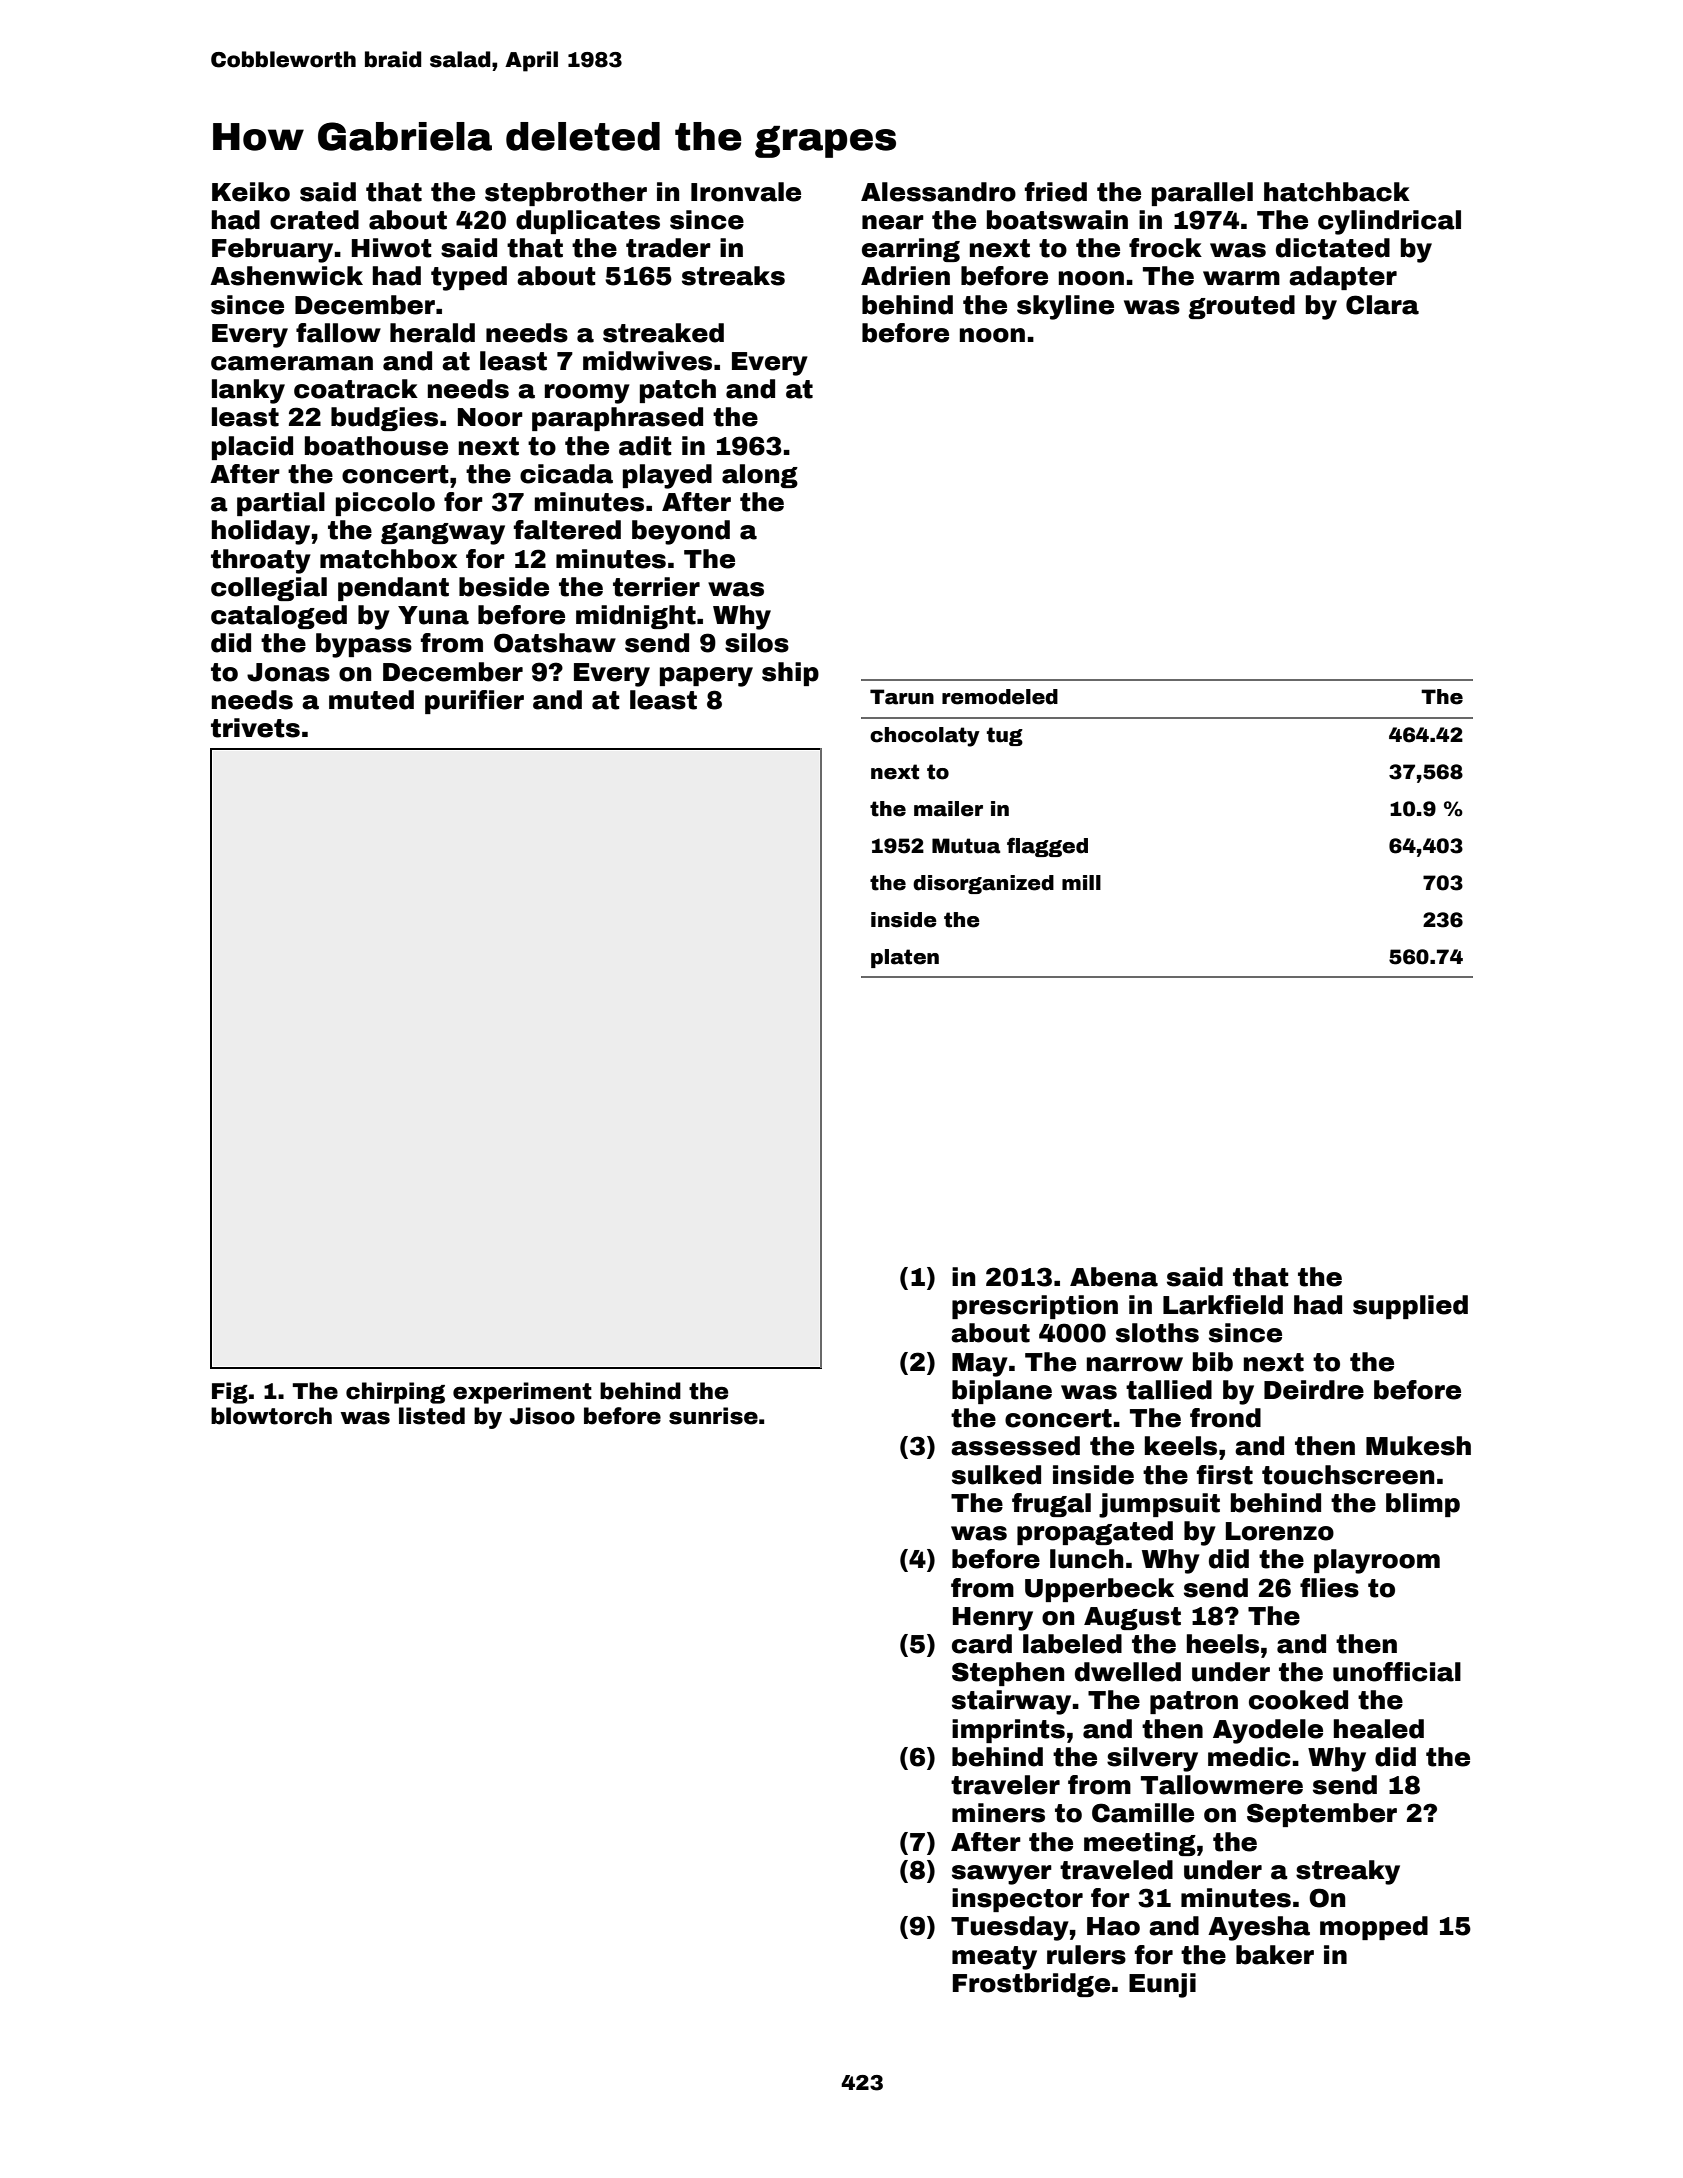 Image resolution: width=1683 pixels, height=2178 pixels. What do you see at coordinates (432, 1416) in the image?
I see `listed` at bounding box center [432, 1416].
